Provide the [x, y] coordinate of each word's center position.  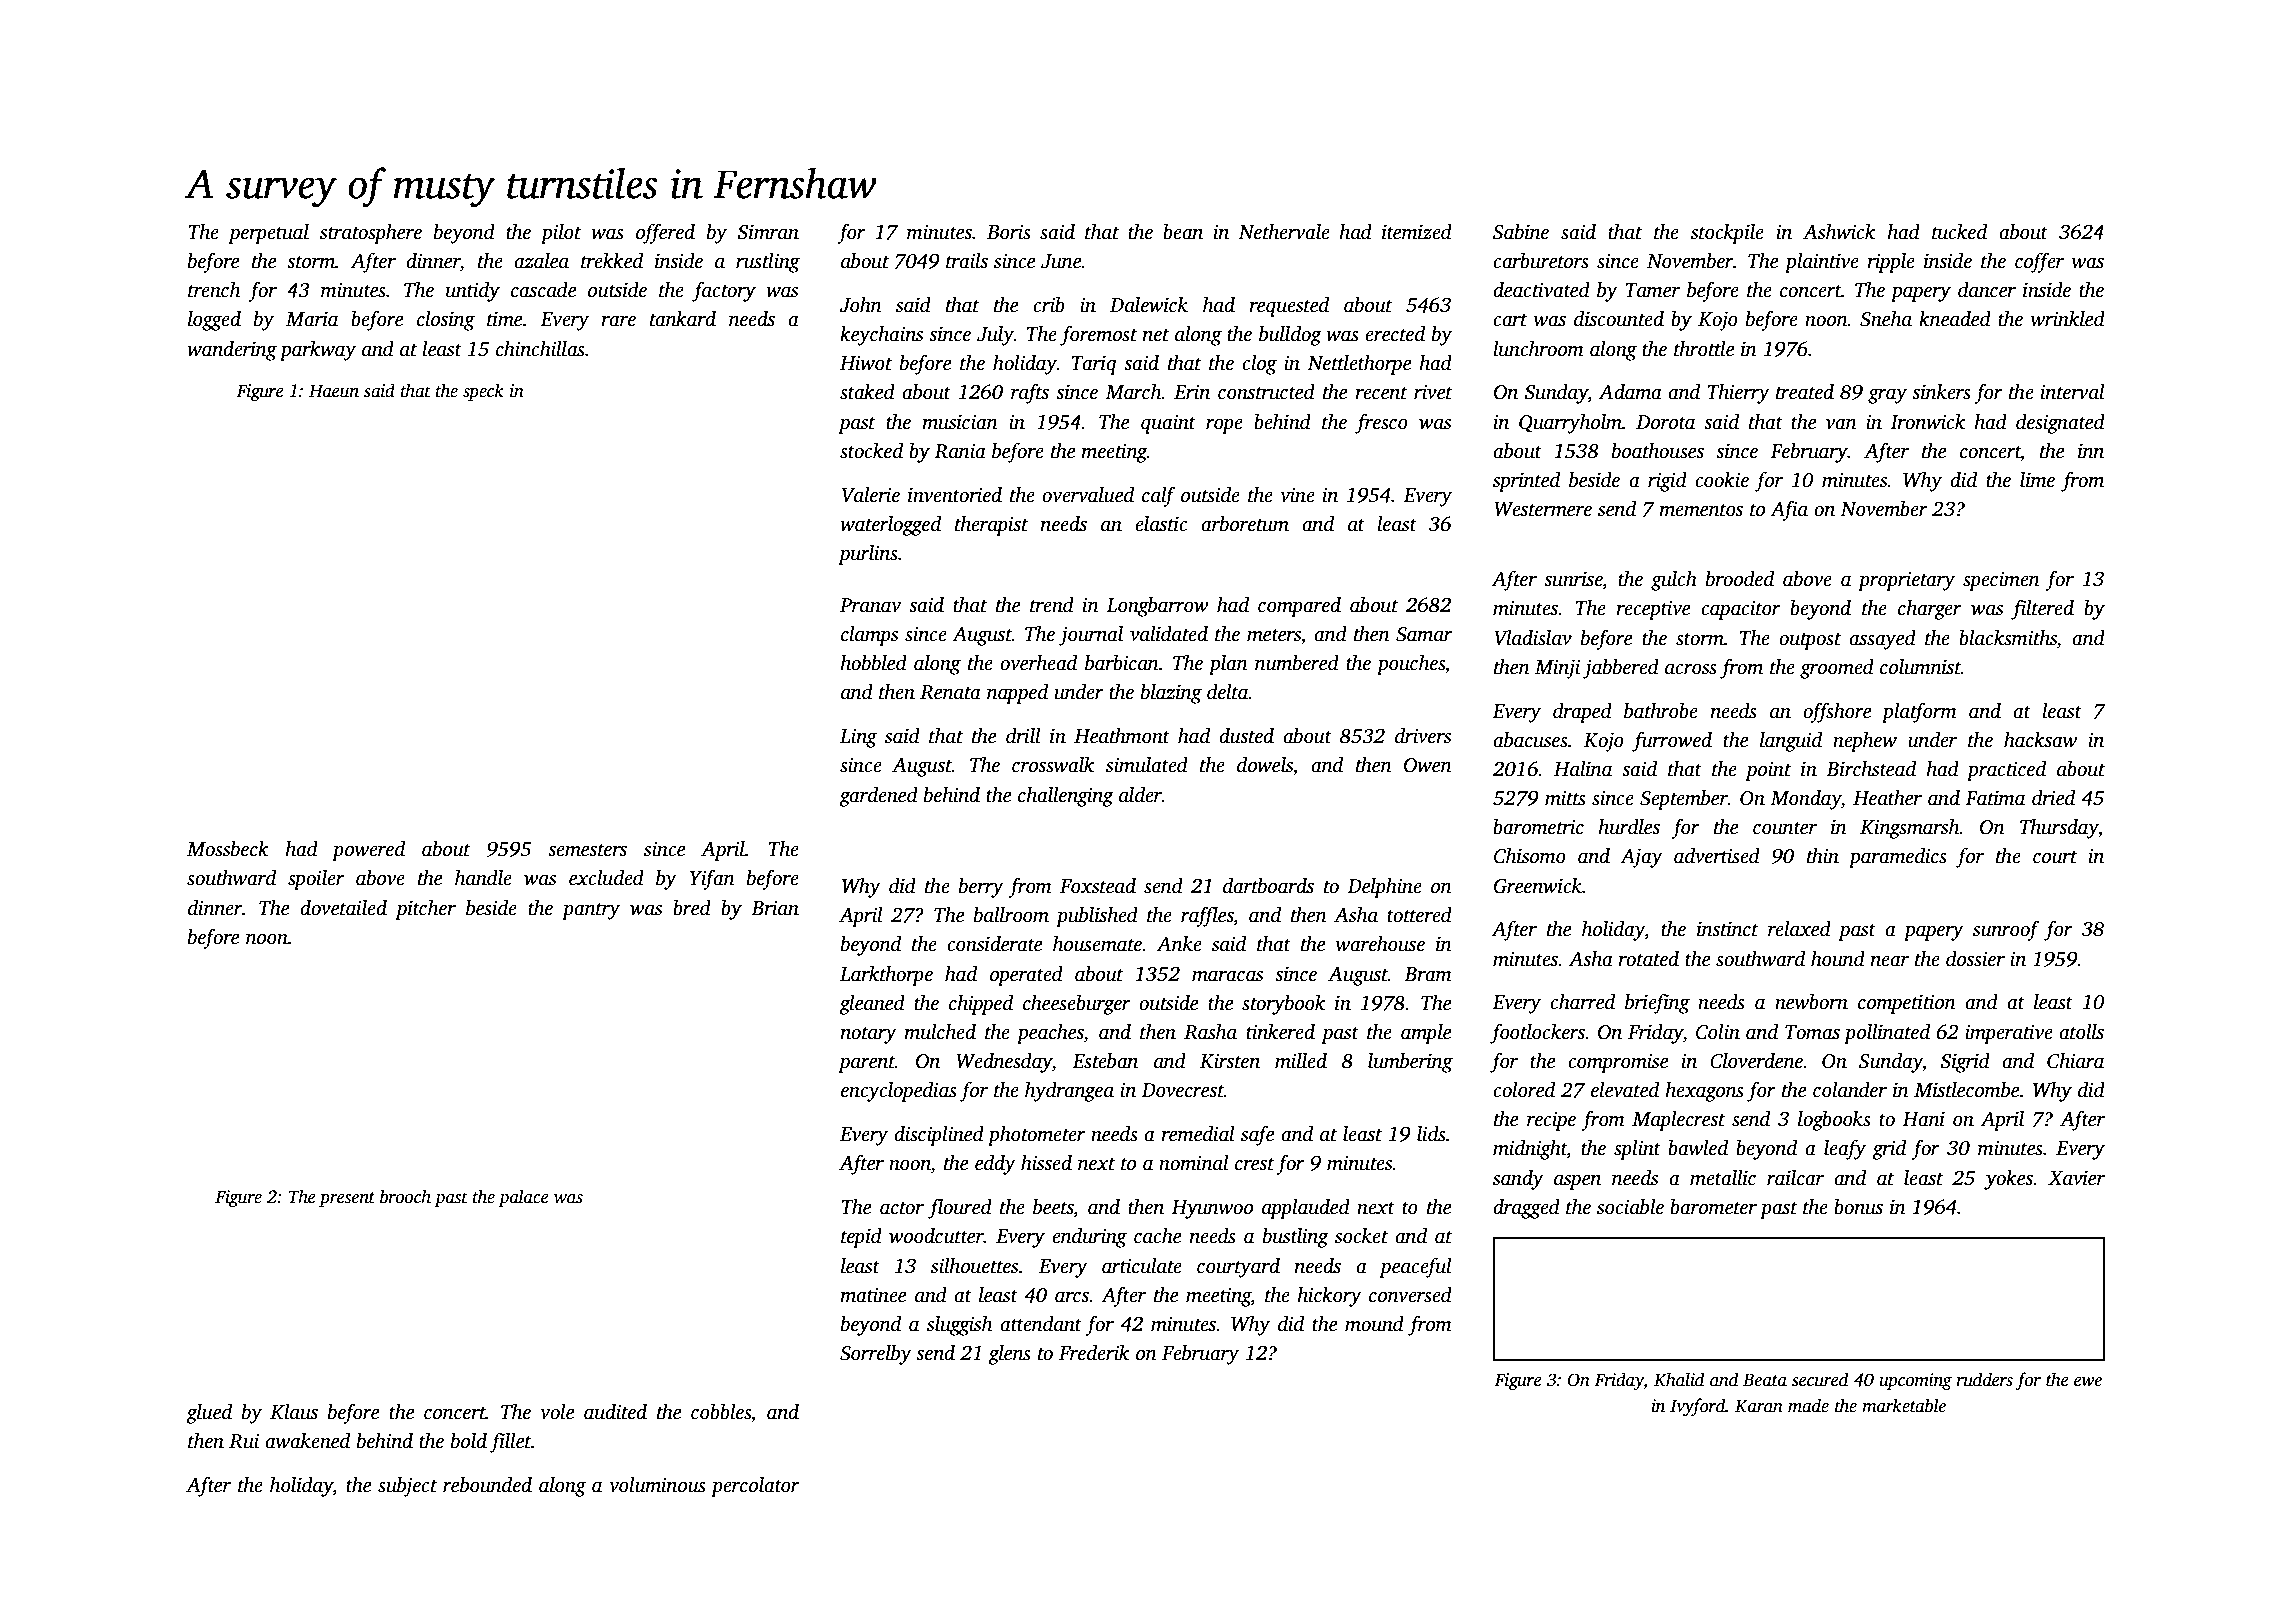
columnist [1920, 667]
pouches [1411, 665]
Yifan [712, 879]
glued [209, 1414]
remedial [1198, 1134]
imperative [2009, 1034]
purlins [868, 555]
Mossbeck [228, 849]
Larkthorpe [886, 976]
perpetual [268, 234]
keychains [881, 336]
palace [523, 1198]
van [1841, 424]
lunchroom [1538, 349]
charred [1582, 1002]
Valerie [871, 495]
